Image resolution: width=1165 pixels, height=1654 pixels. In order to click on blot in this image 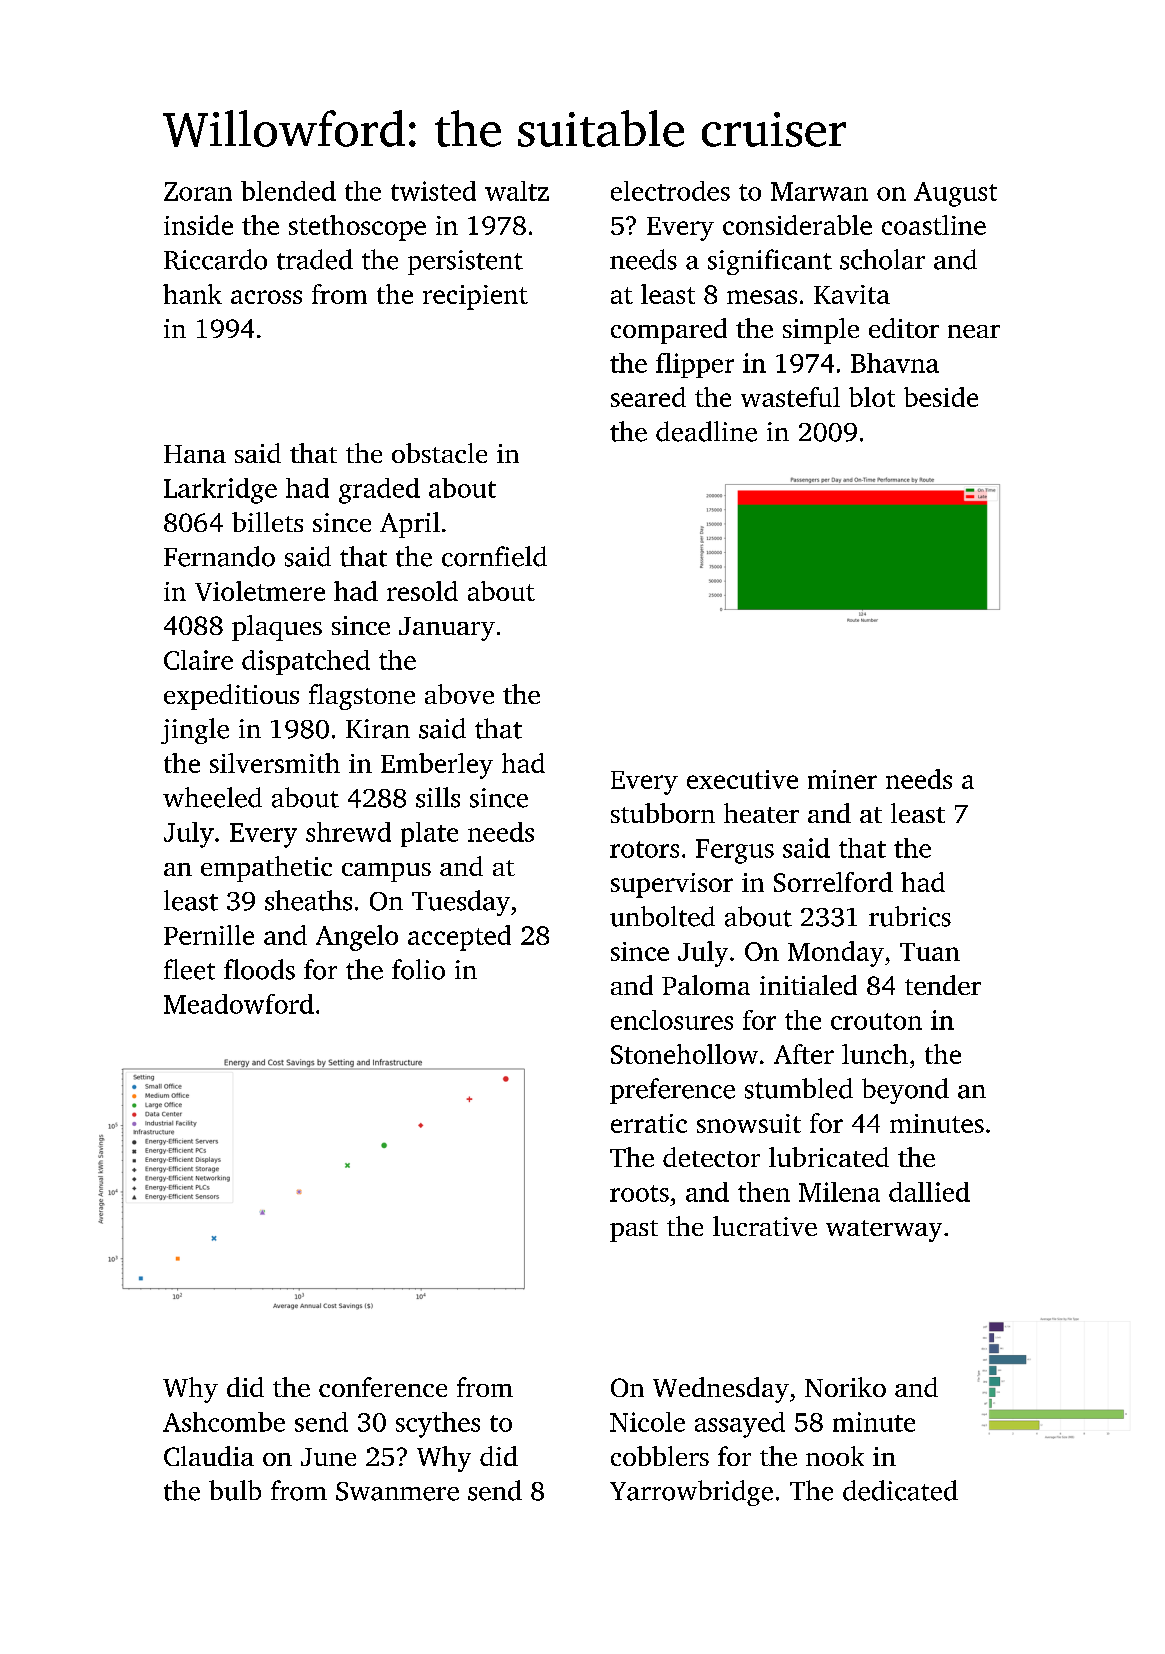, I will do `click(872, 397)`.
